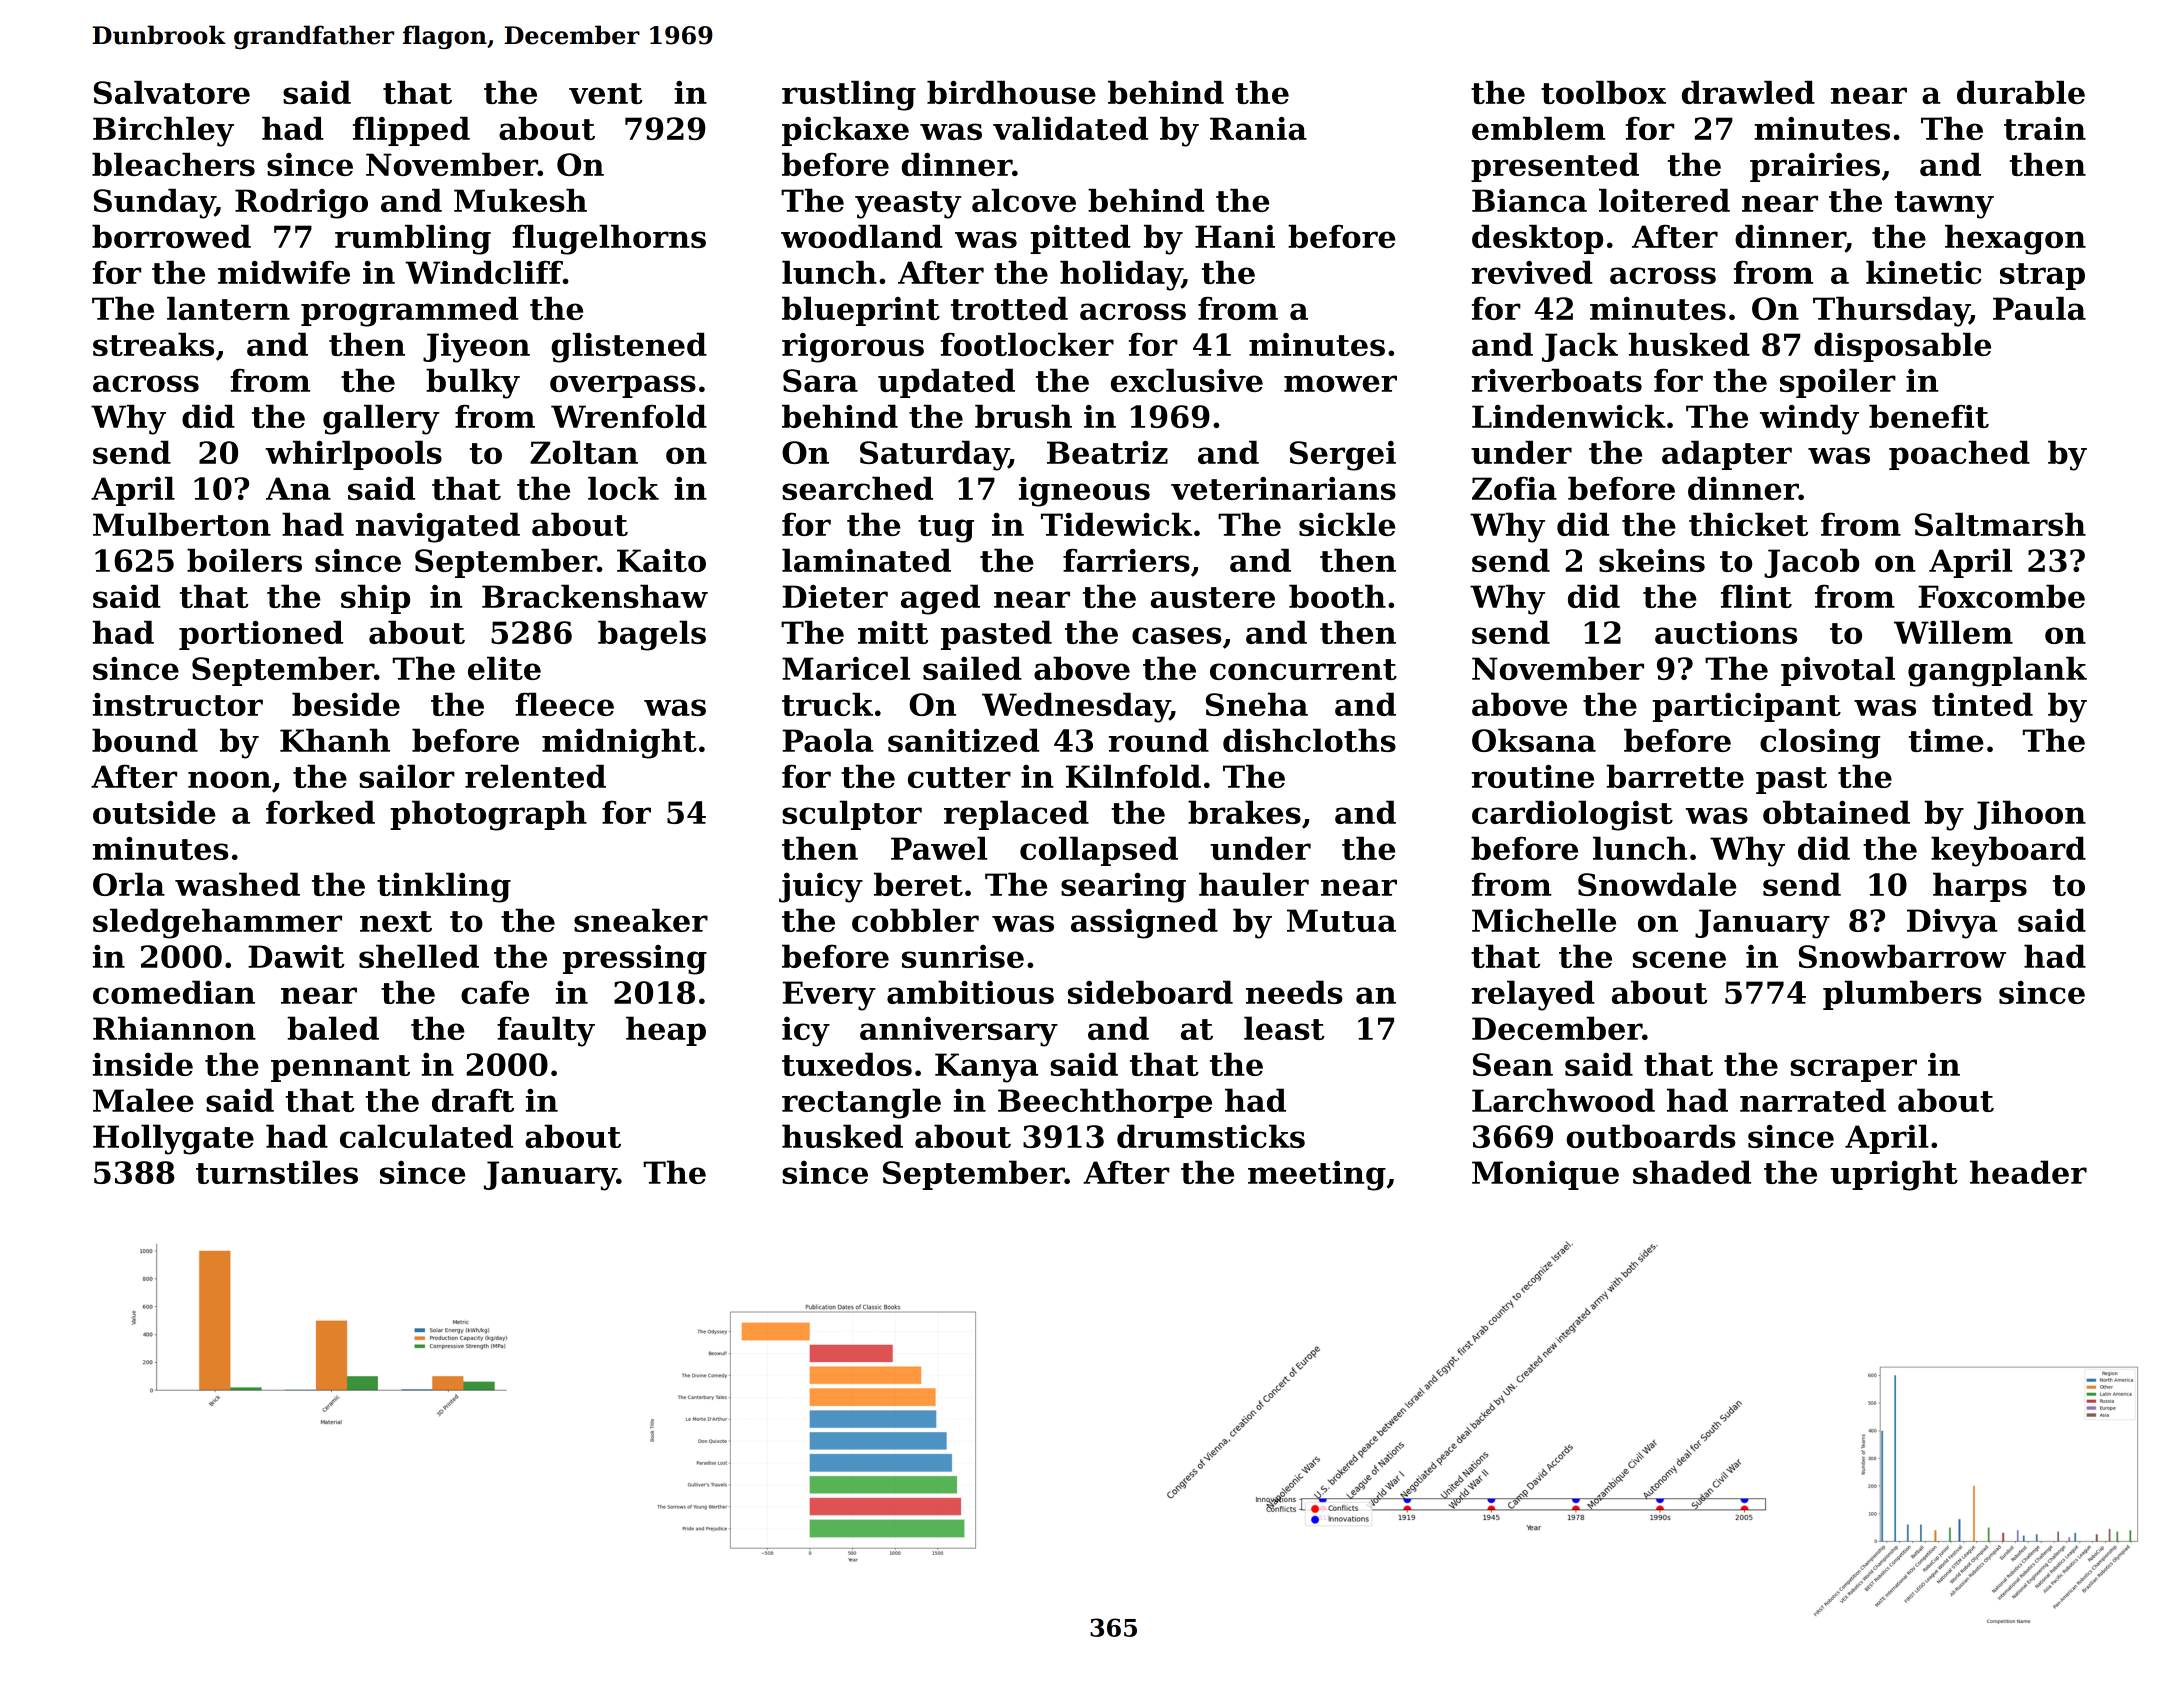 The width and height of the page is (2178, 1683). I want to click on birdhouse, so click(1011, 92).
